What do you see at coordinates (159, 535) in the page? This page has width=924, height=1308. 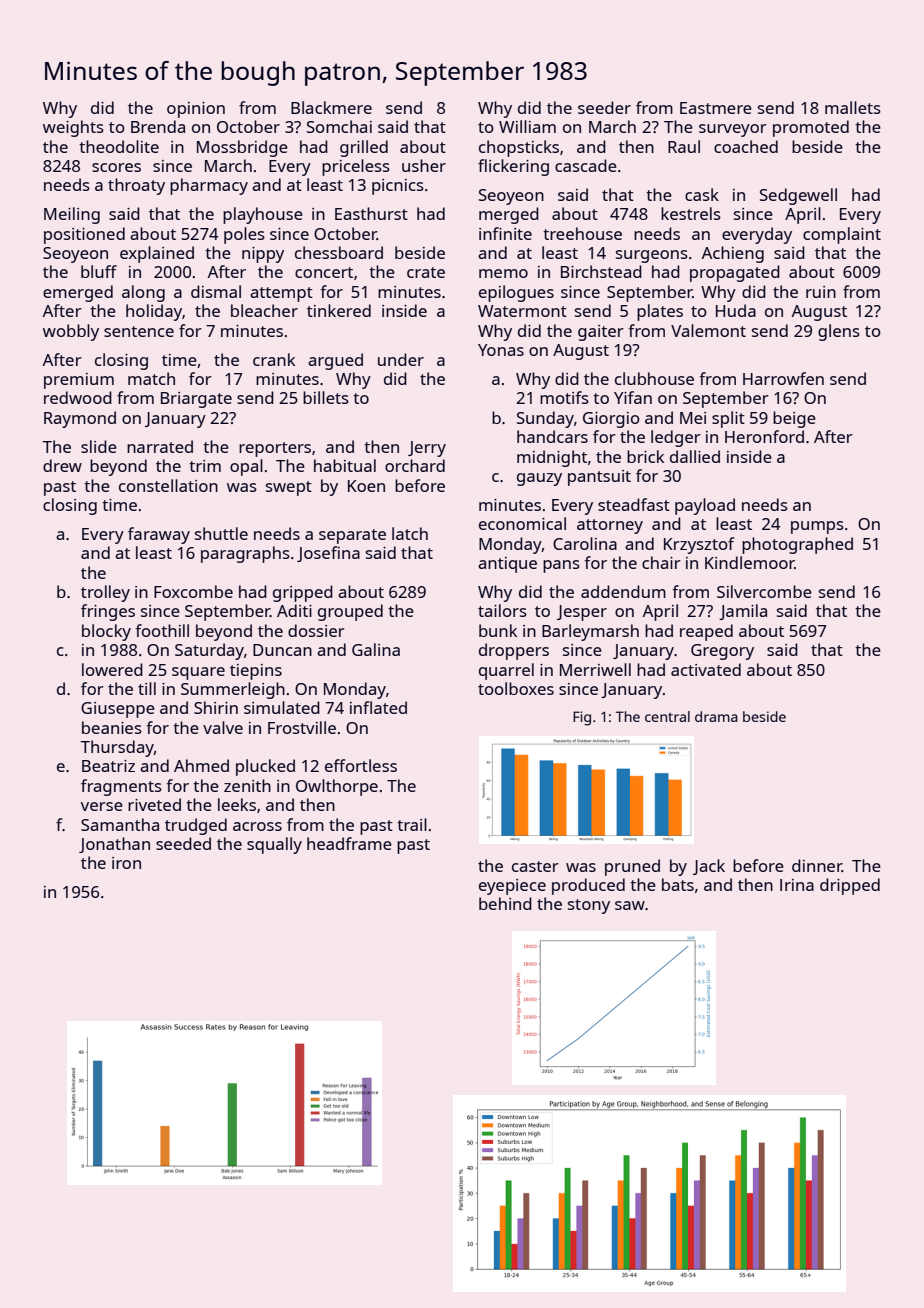 I see `faraway` at bounding box center [159, 535].
